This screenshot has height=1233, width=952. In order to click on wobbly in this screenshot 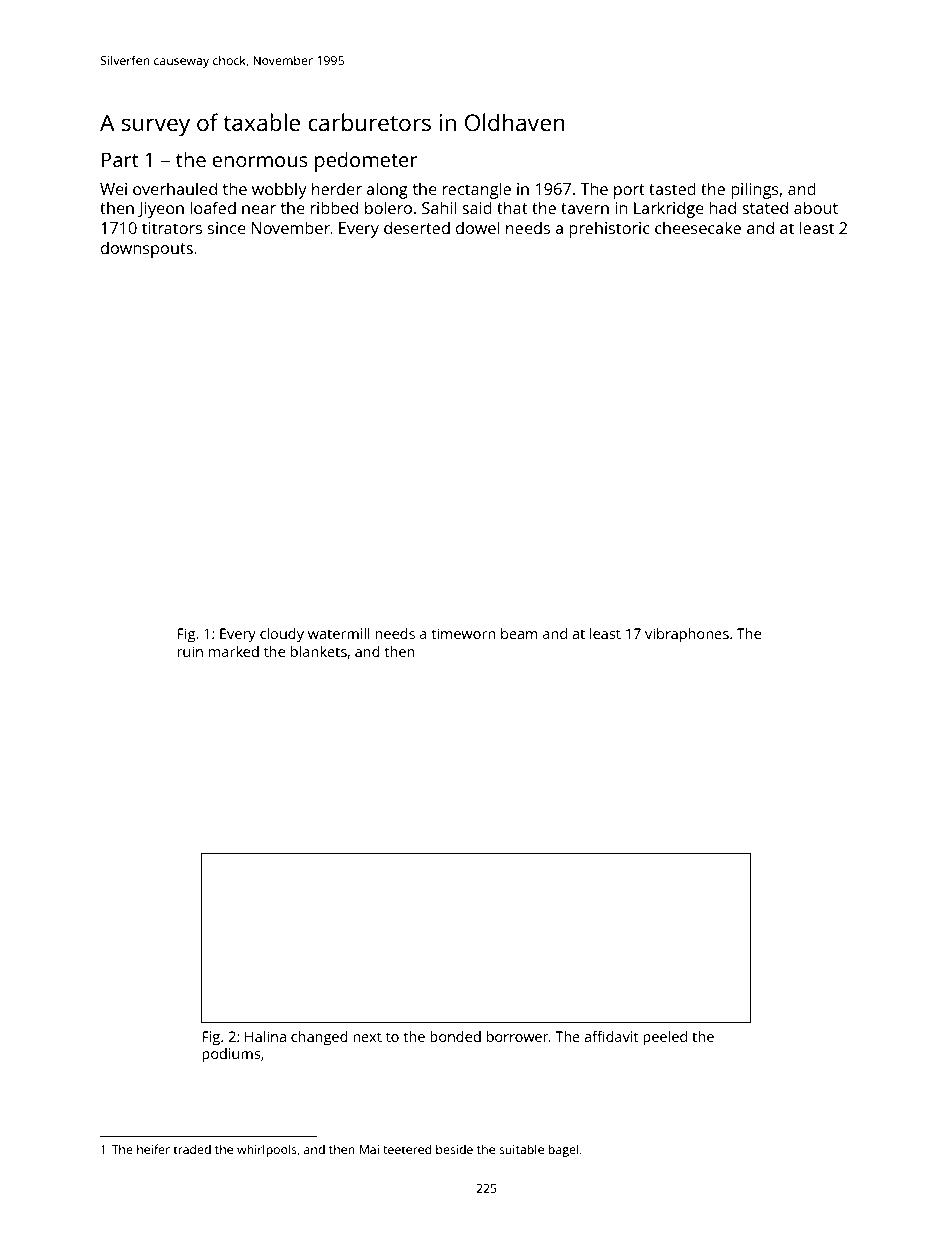, I will do `click(279, 190)`.
